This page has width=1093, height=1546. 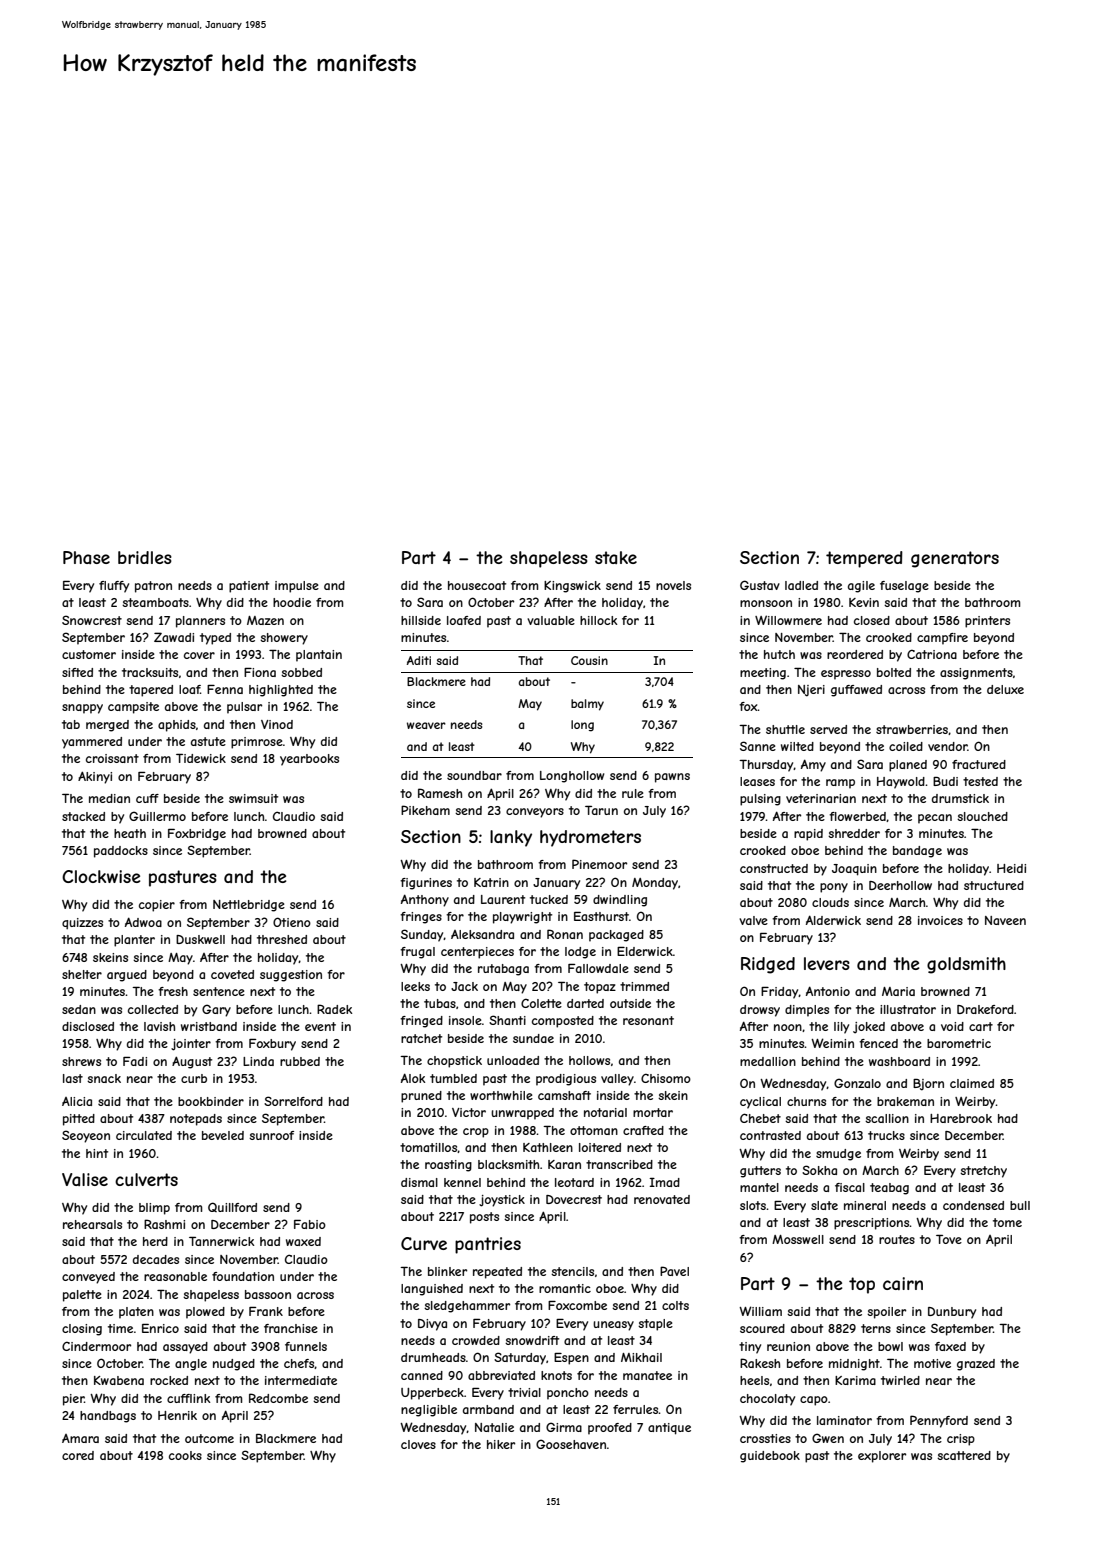 What do you see at coordinates (616, 557) in the page?
I see `stake` at bounding box center [616, 557].
